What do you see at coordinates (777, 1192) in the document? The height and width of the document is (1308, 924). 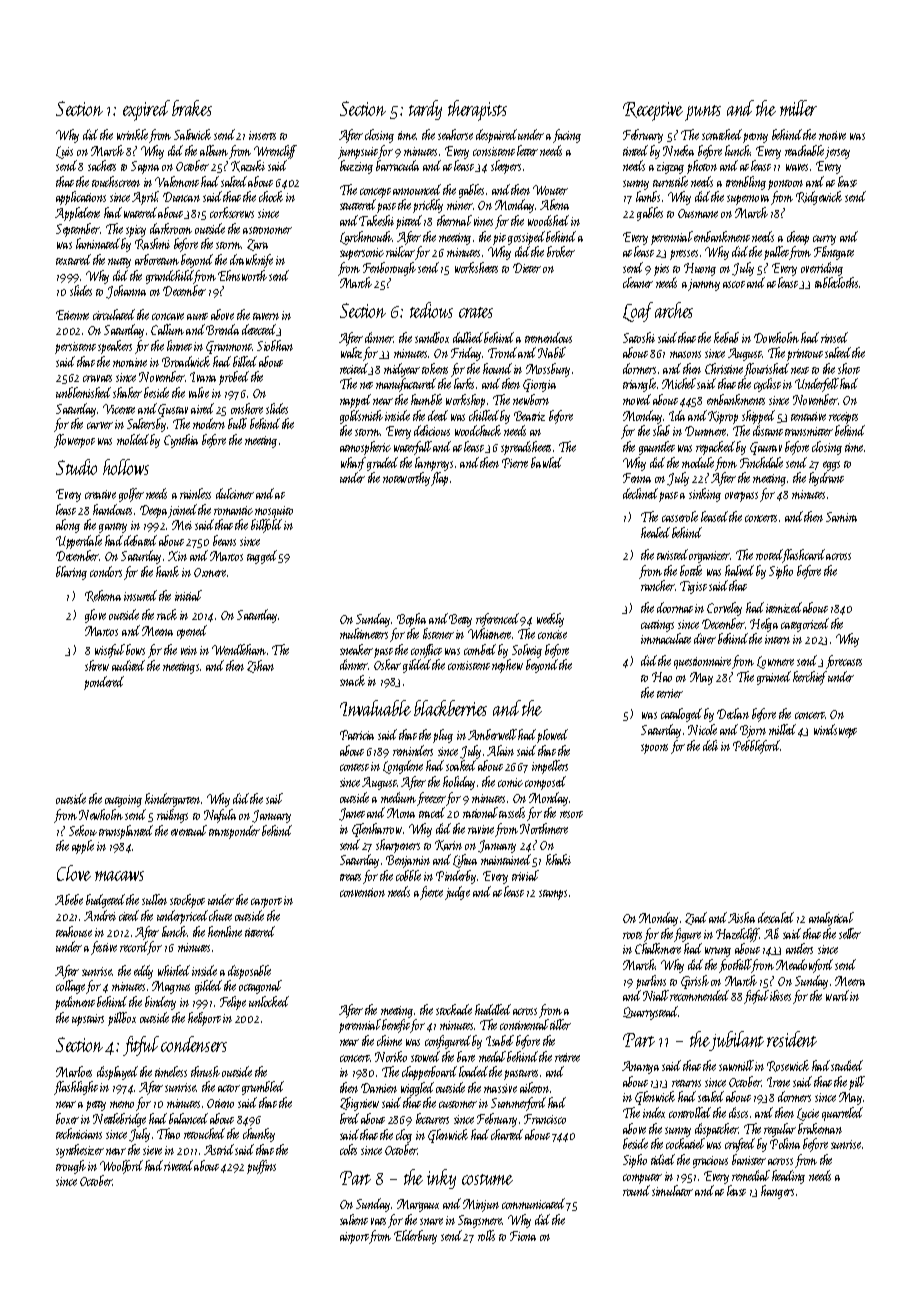 I see `hangers` at bounding box center [777, 1192].
